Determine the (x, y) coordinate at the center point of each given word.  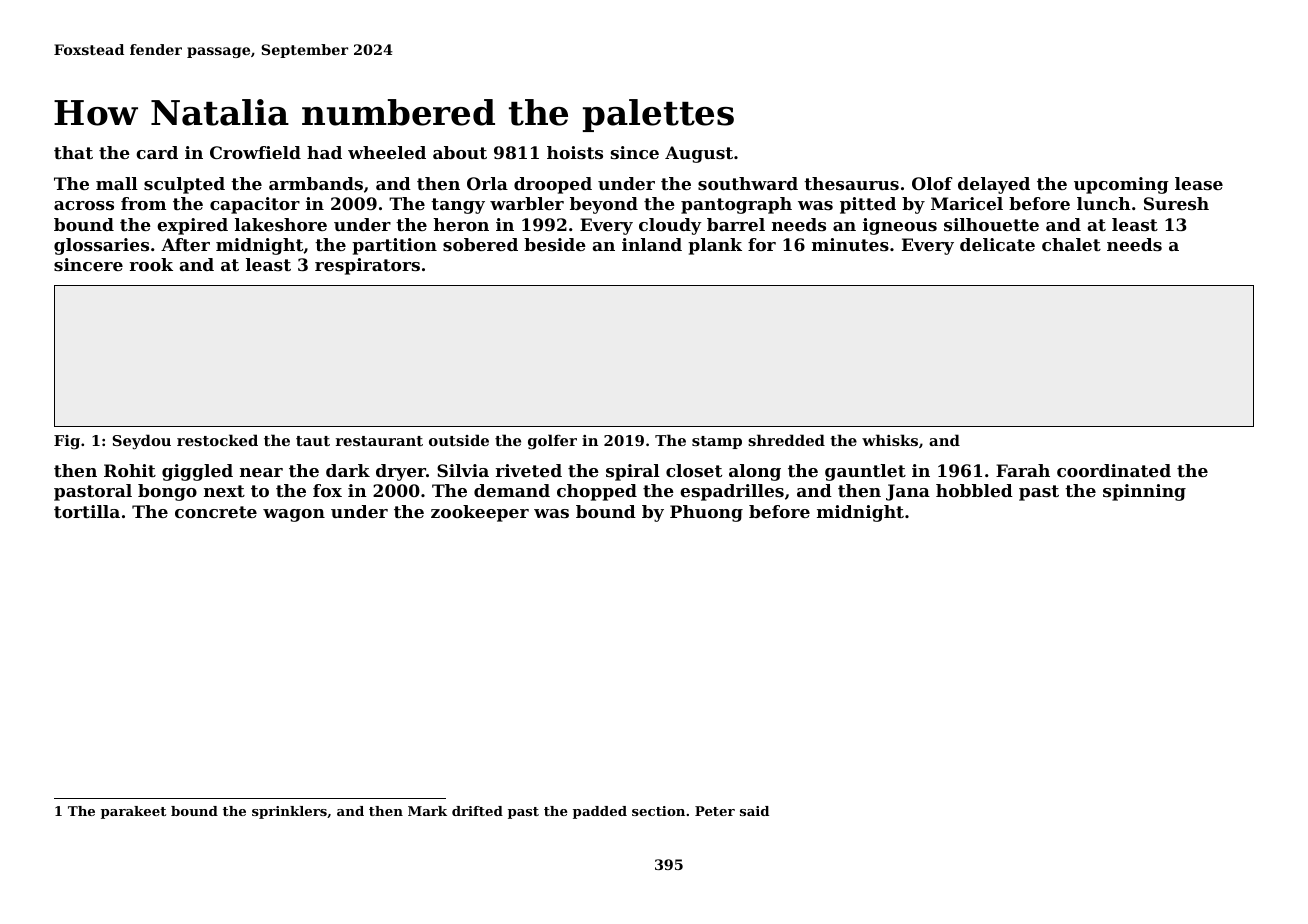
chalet (1071, 244)
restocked (217, 440)
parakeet (133, 812)
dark (348, 470)
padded (600, 812)
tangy (458, 206)
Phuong (706, 513)
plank (715, 246)
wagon (294, 515)
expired (192, 226)
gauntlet (865, 472)
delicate (997, 244)
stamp (717, 442)
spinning (1144, 492)
